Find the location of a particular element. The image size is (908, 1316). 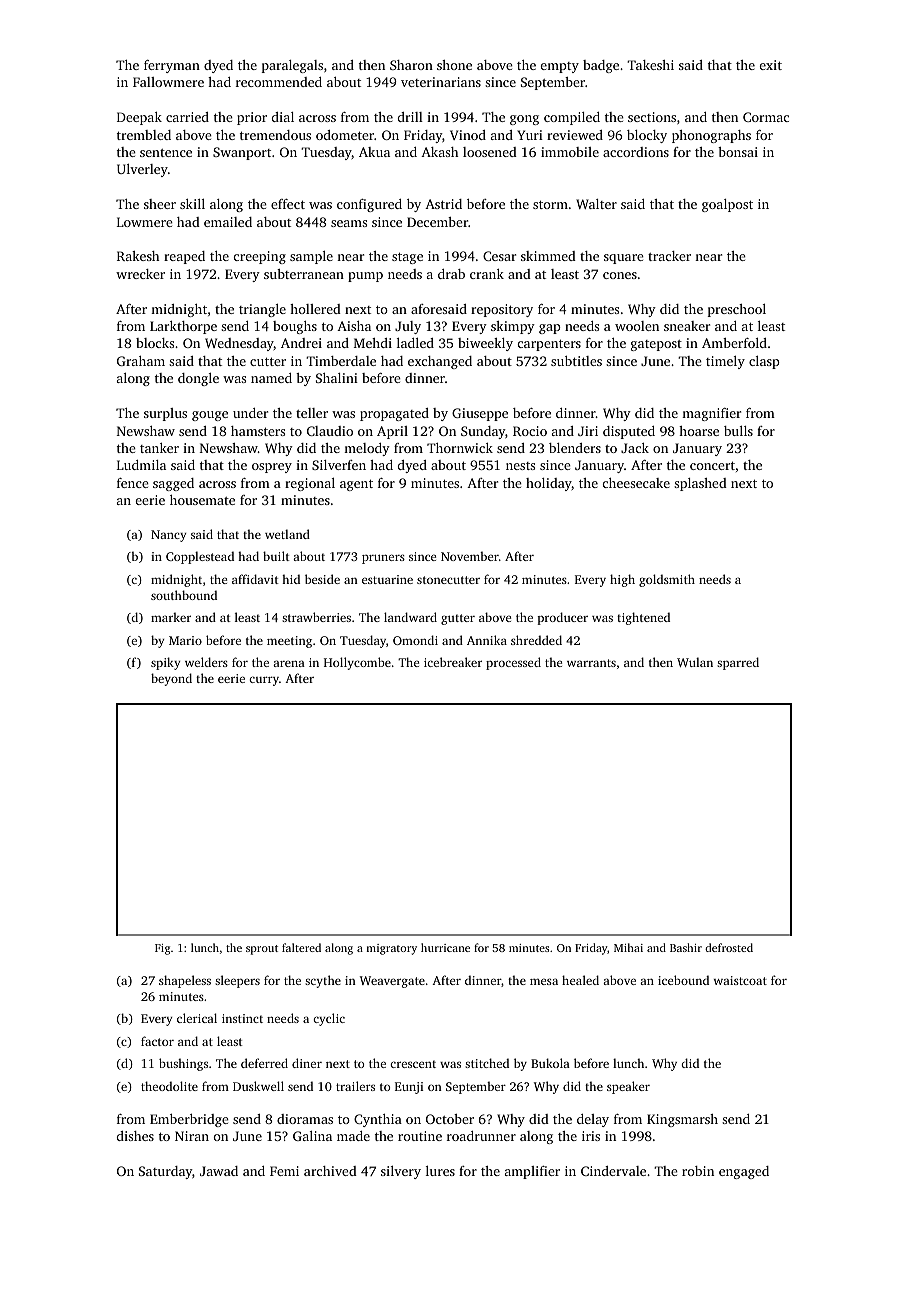

Vinod is located at coordinates (468, 135).
